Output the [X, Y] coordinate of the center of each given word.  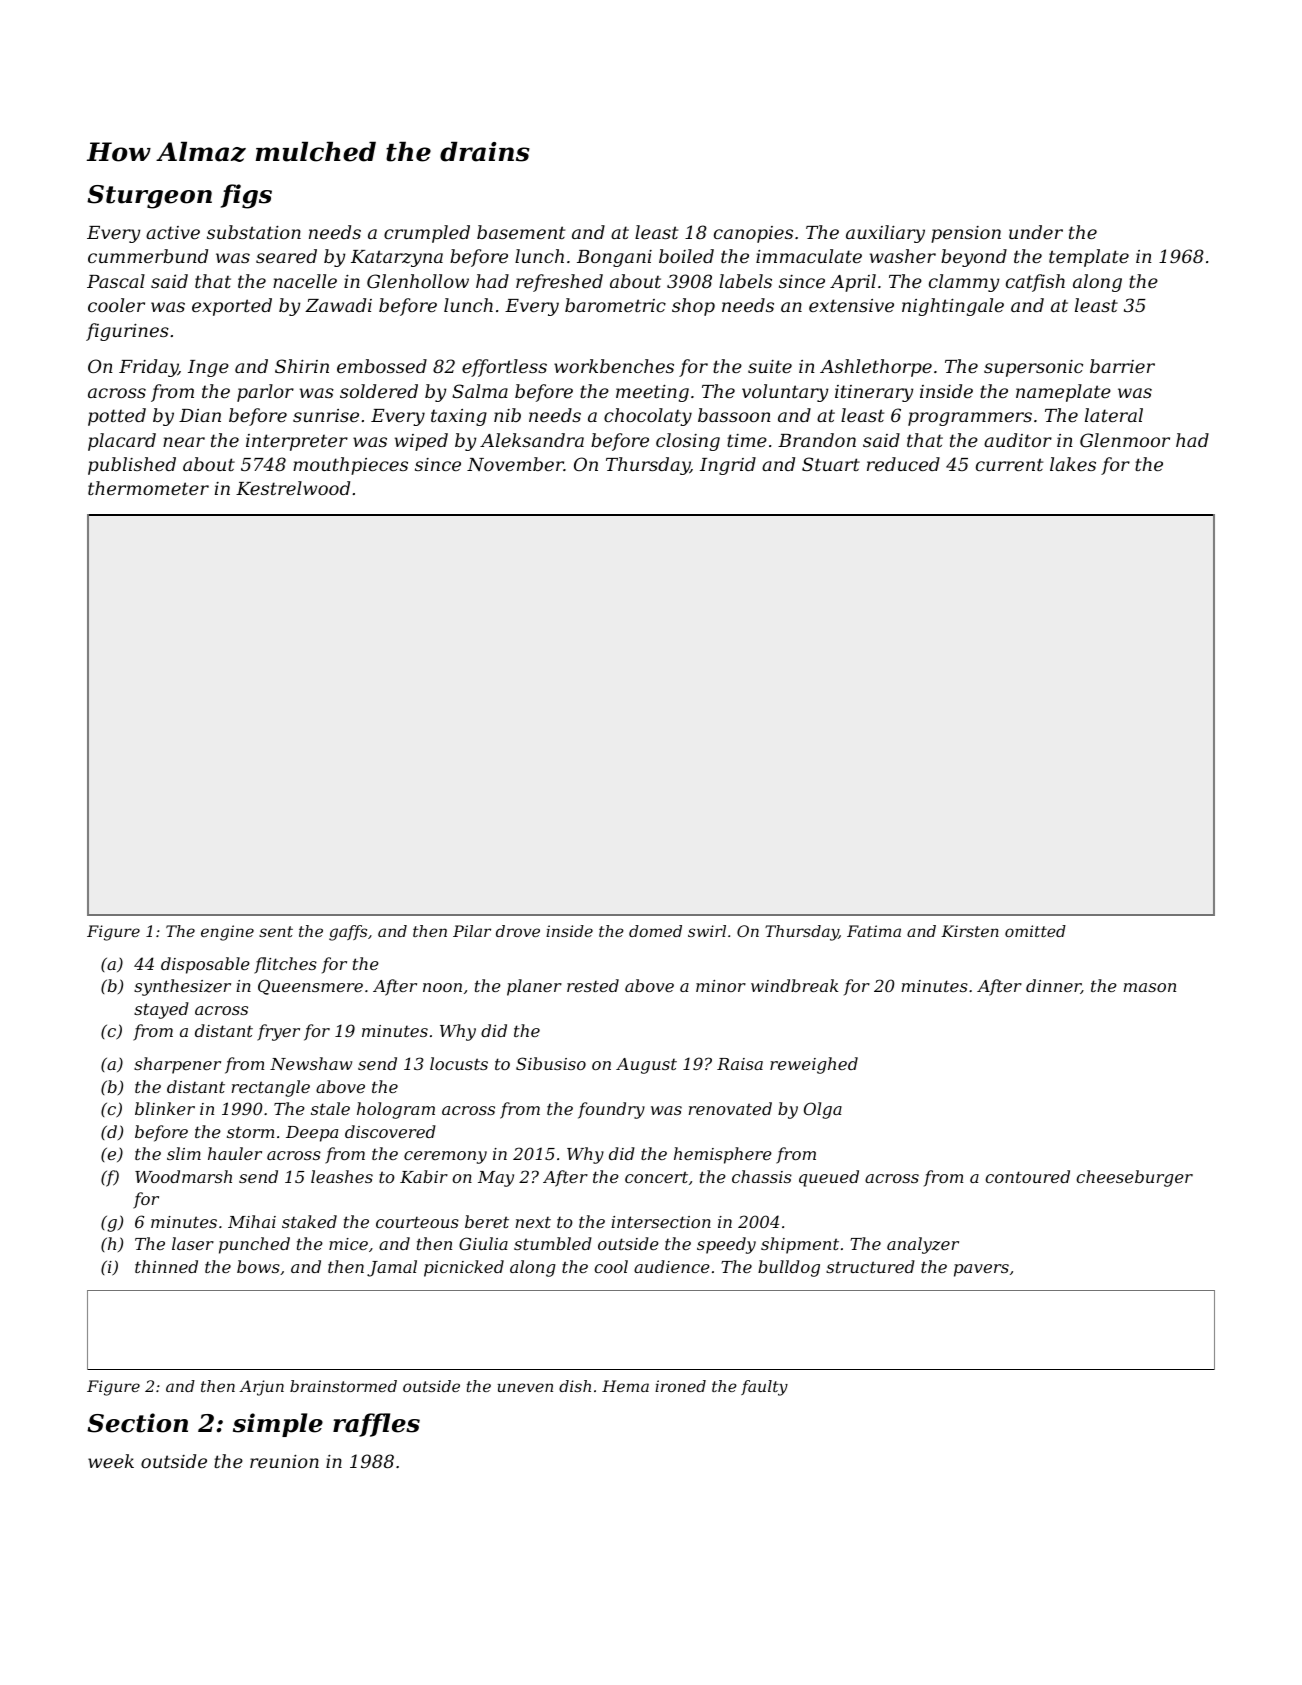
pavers [981, 1270]
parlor [265, 393]
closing [688, 442]
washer [903, 256]
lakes [1073, 464]
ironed [680, 1386]
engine [227, 933]
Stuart [831, 464]
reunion [284, 1461]
